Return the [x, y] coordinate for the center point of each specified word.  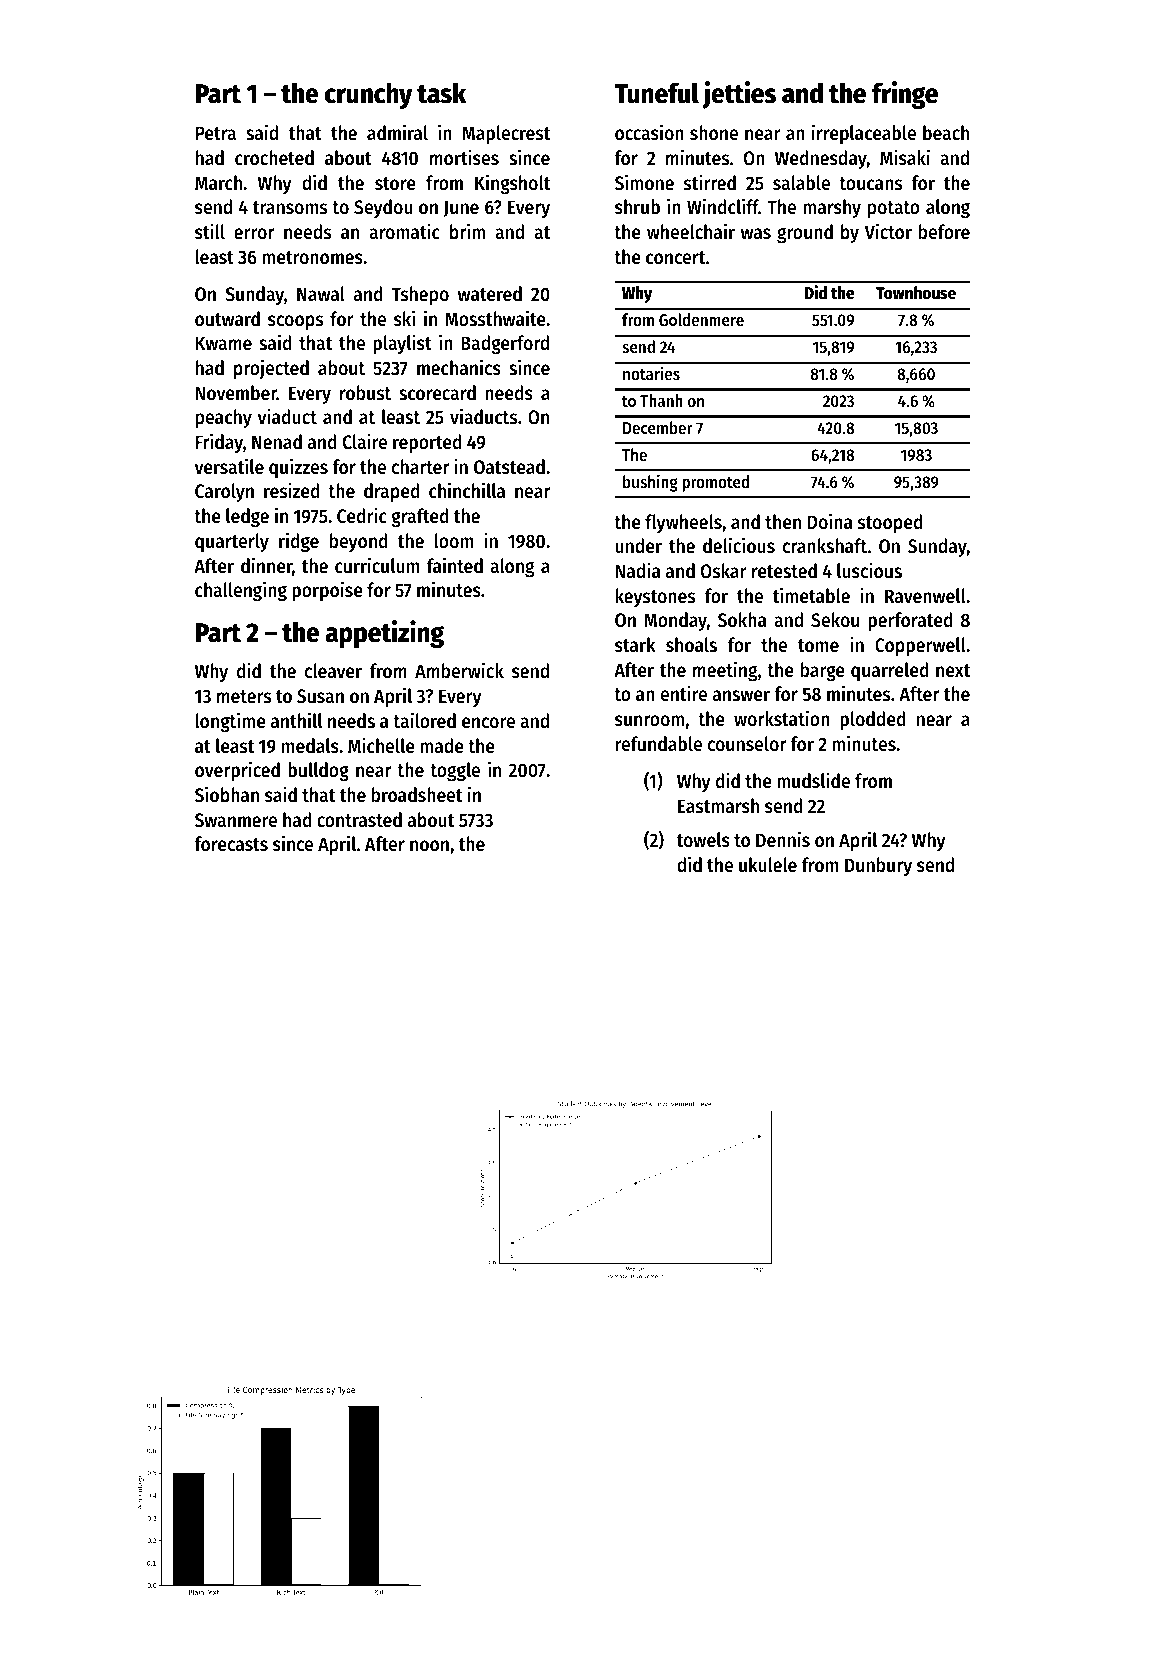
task [441, 93]
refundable [659, 744]
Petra [216, 133]
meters [244, 697]
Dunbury [878, 866]
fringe [905, 95]
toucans [870, 184]
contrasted [359, 820]
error [254, 233]
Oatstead [509, 467]
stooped [890, 523]
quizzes [298, 468]
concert [676, 258]
